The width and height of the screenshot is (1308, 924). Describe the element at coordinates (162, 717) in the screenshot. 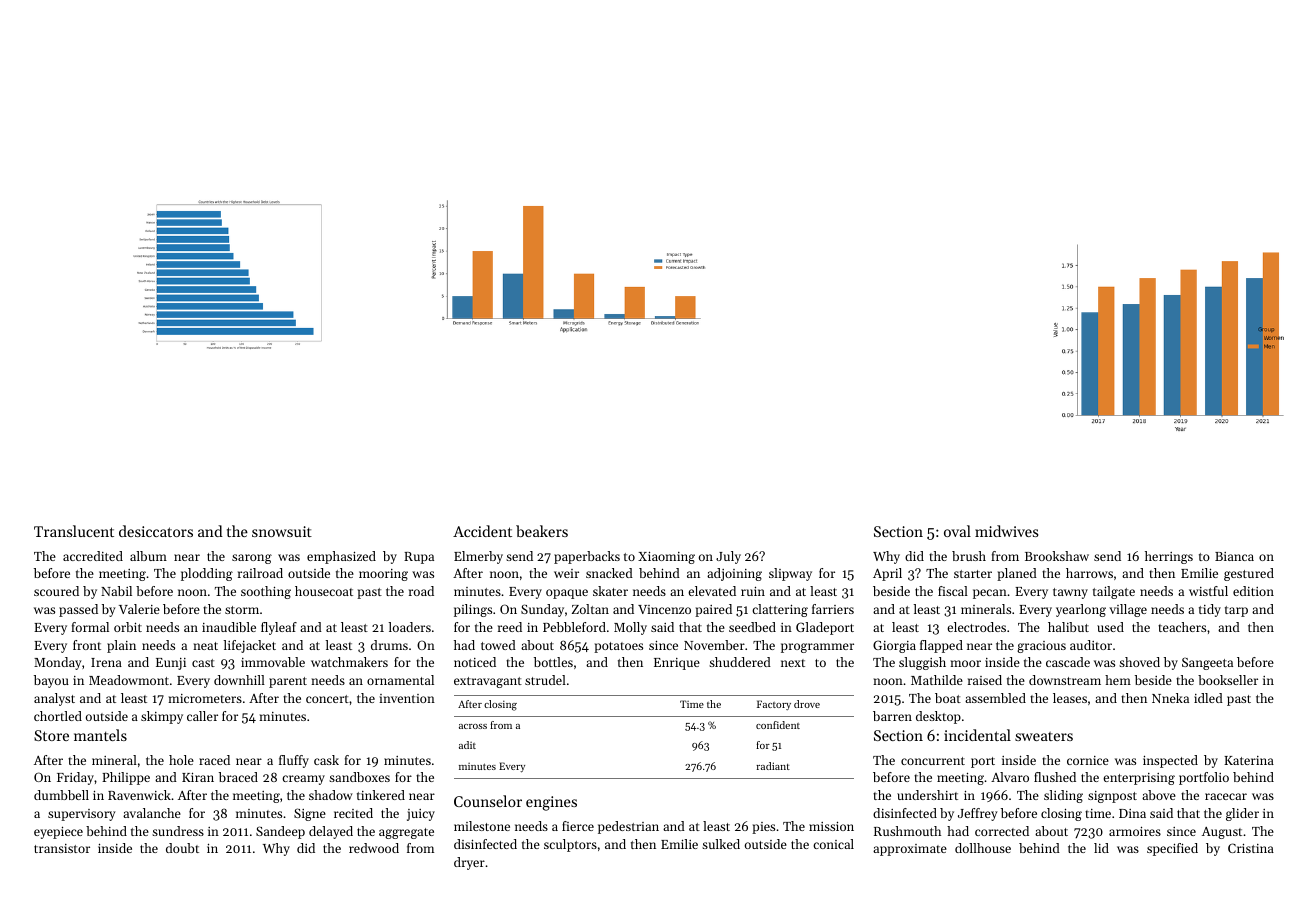

I see `skimpy` at that location.
